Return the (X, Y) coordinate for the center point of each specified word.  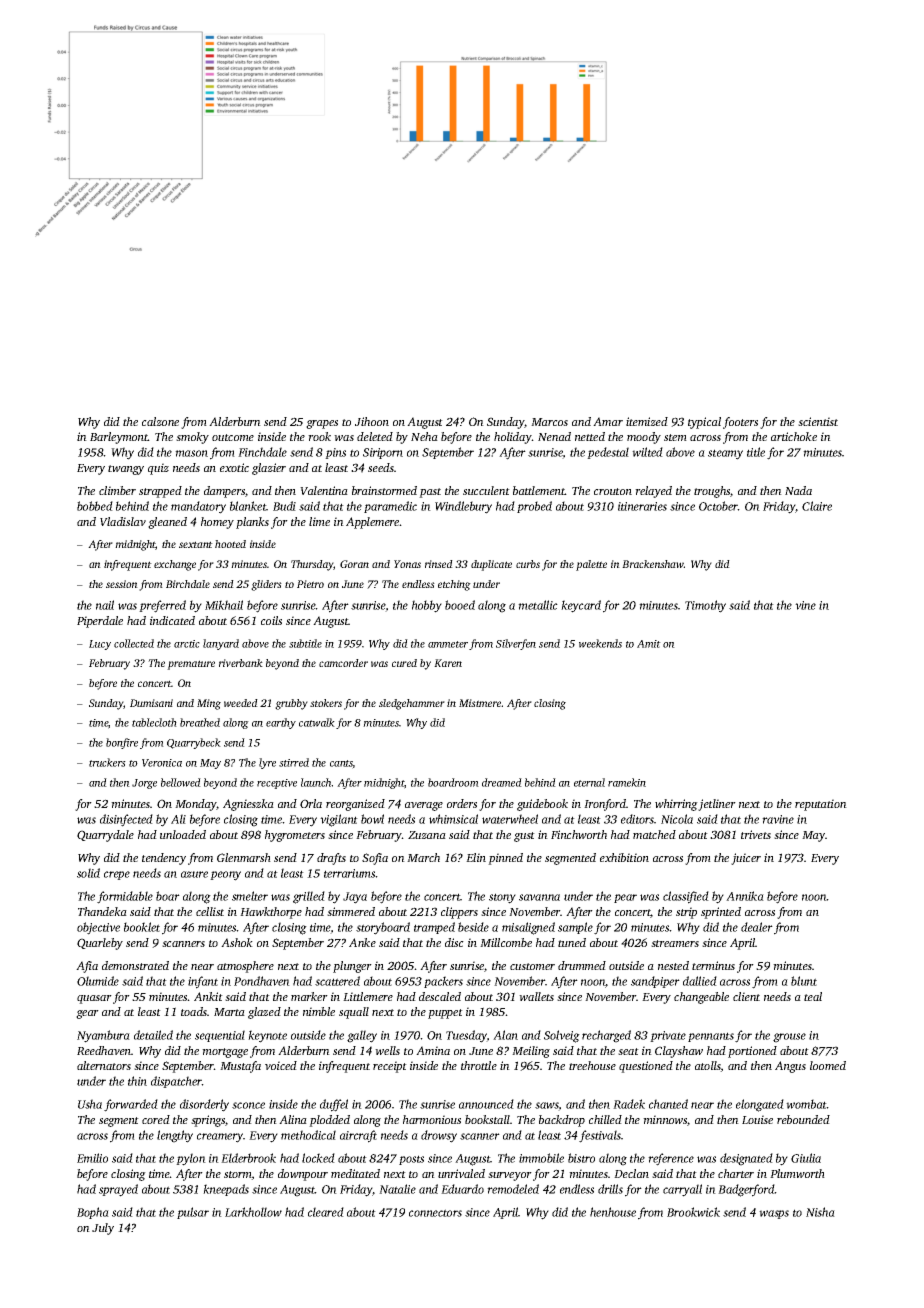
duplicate (491, 565)
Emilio (92, 1158)
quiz (158, 469)
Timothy (705, 606)
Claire (817, 506)
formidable (125, 897)
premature (191, 665)
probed (534, 507)
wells (387, 1050)
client (746, 996)
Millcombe (506, 942)
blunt (804, 981)
